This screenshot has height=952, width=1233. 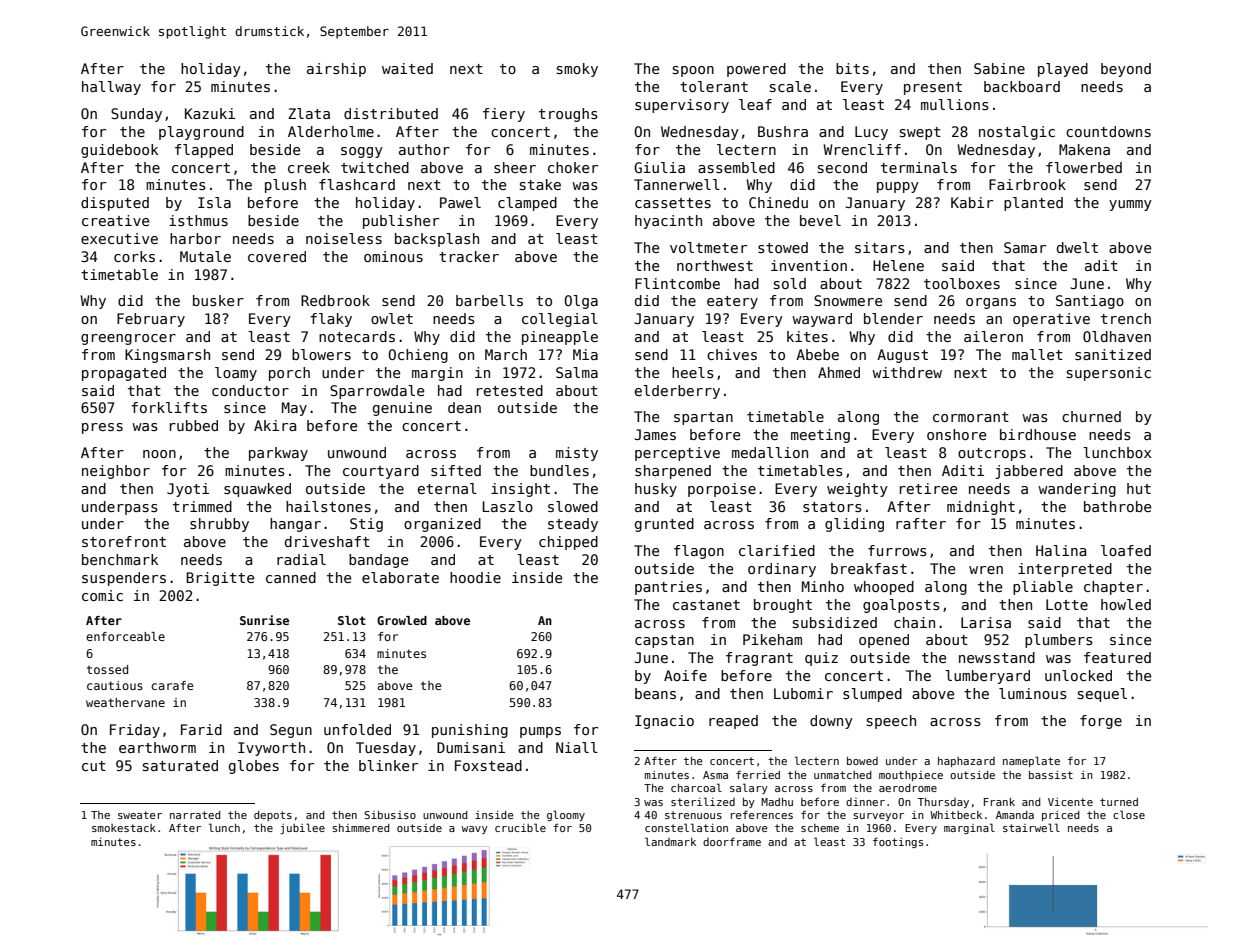 I want to click on comic, so click(x=102, y=595).
